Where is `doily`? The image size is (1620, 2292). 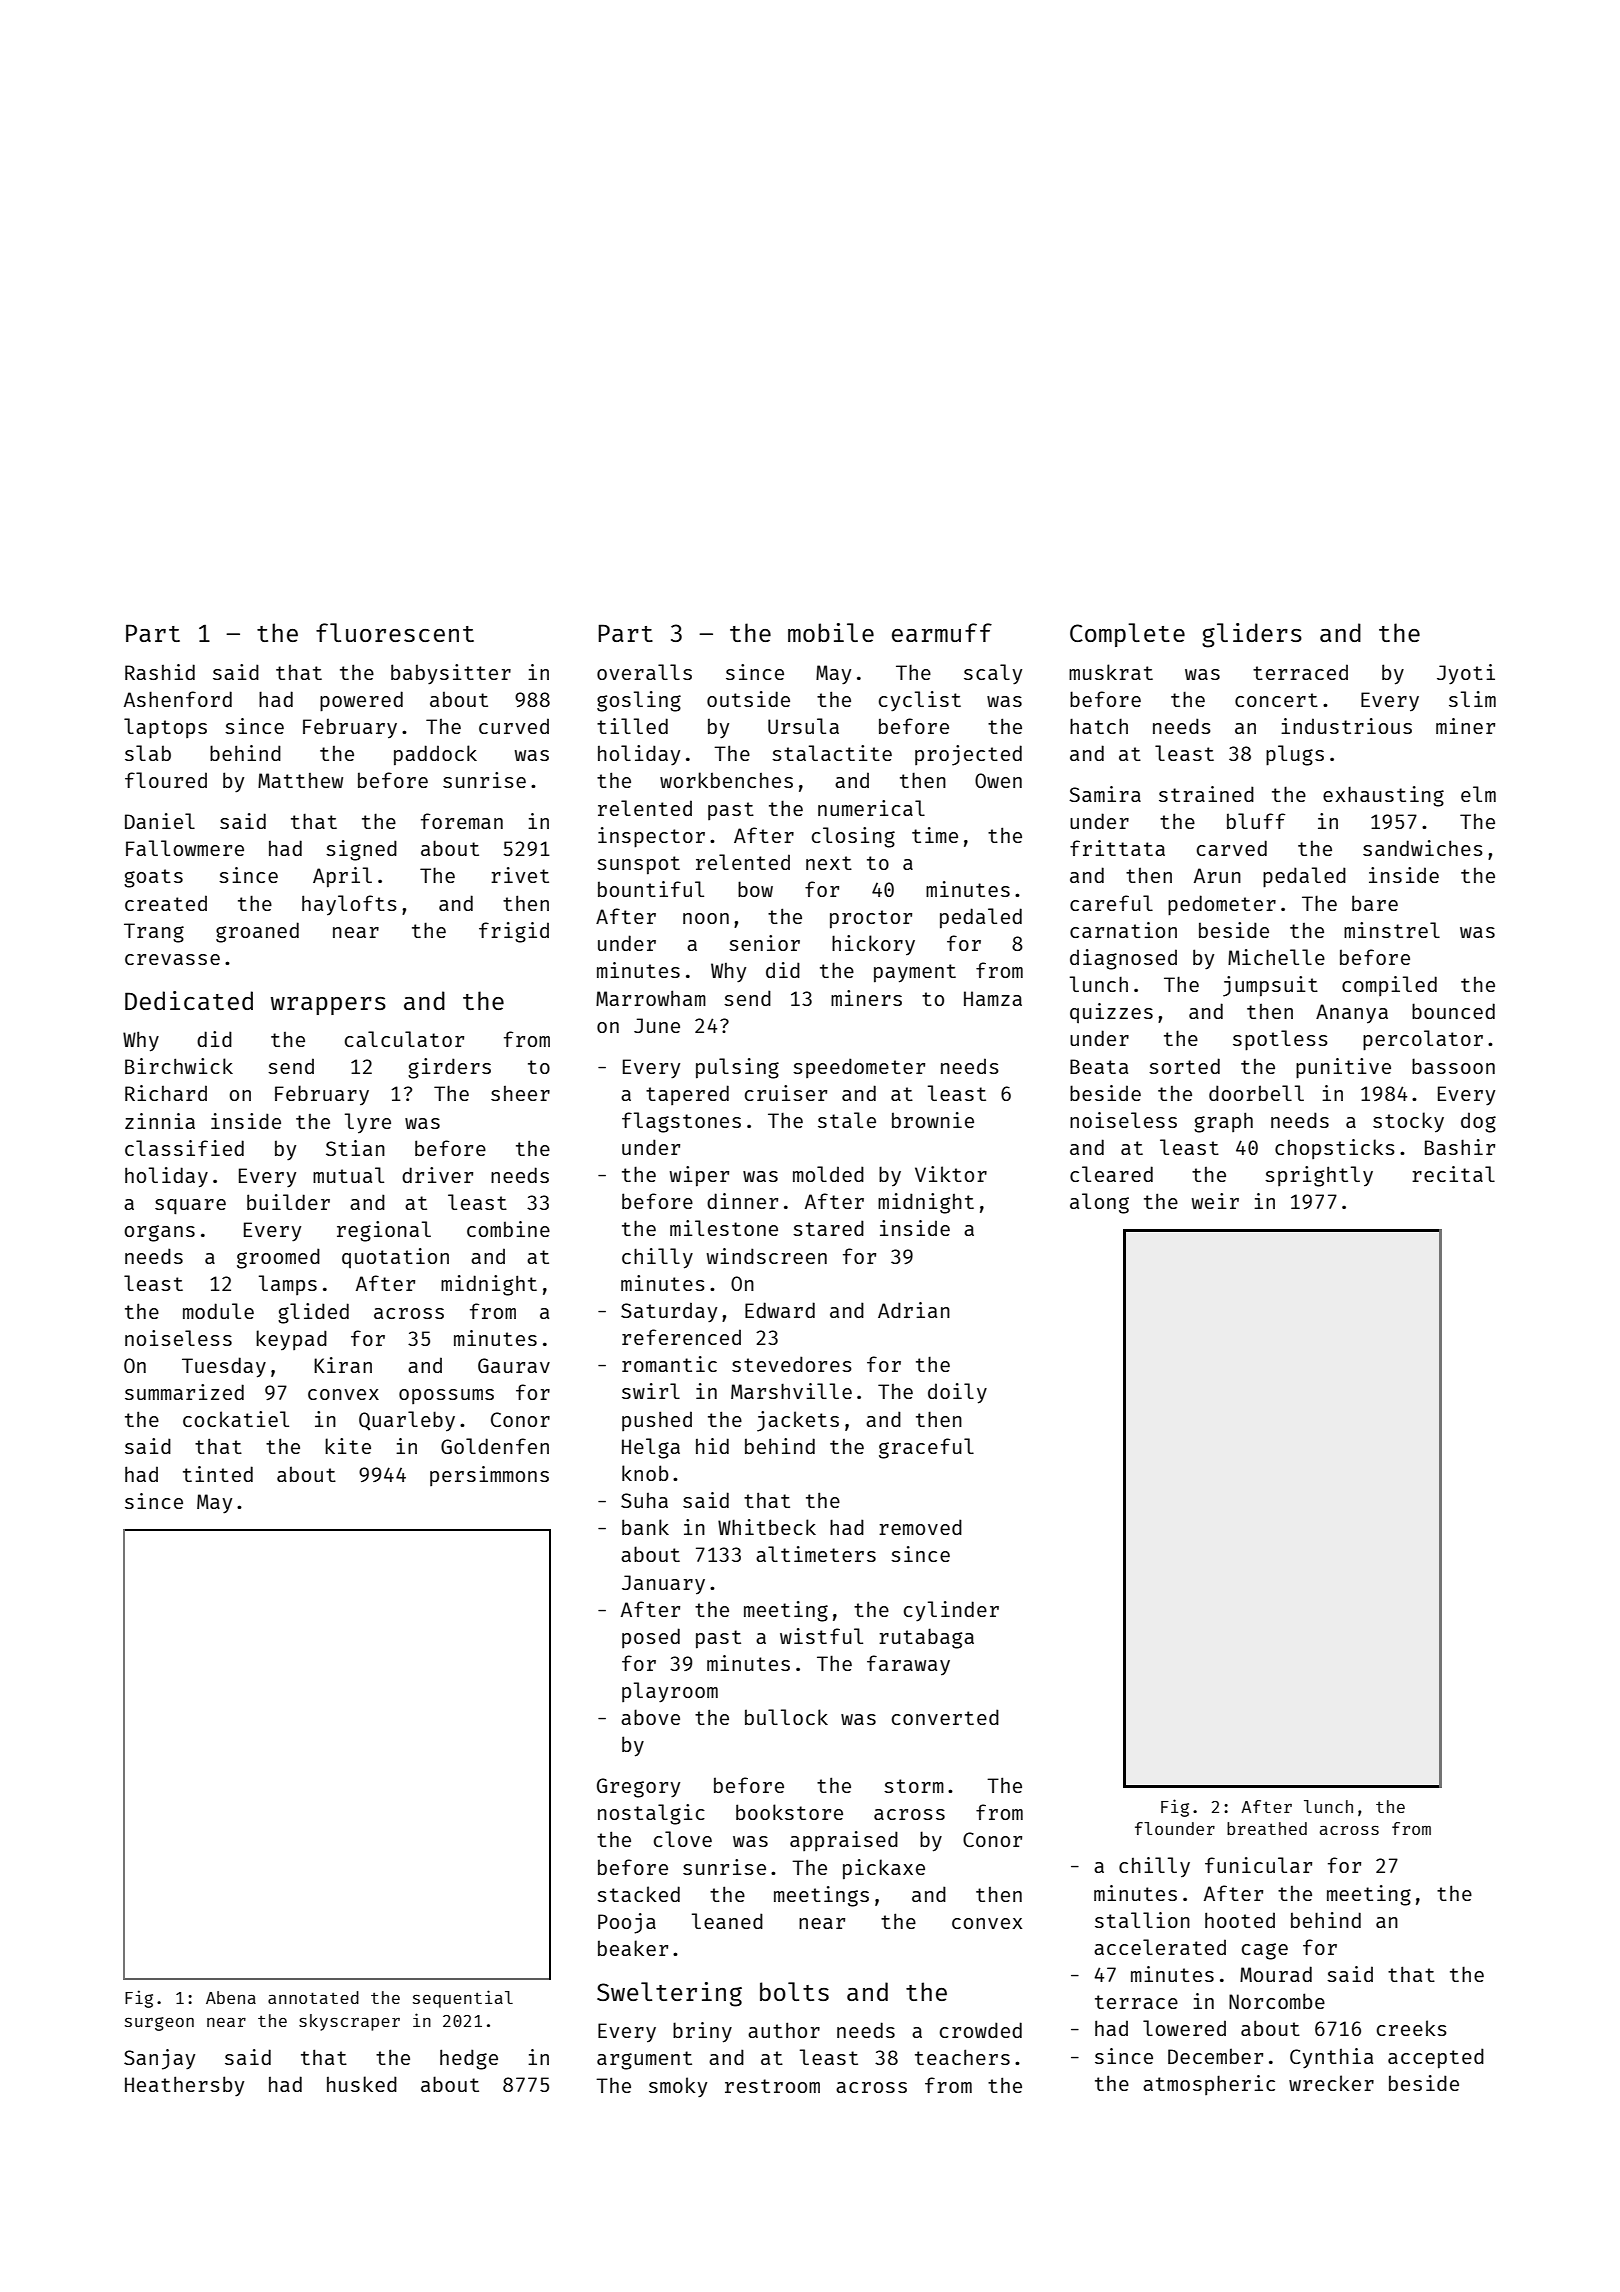 doily is located at coordinates (957, 1393).
